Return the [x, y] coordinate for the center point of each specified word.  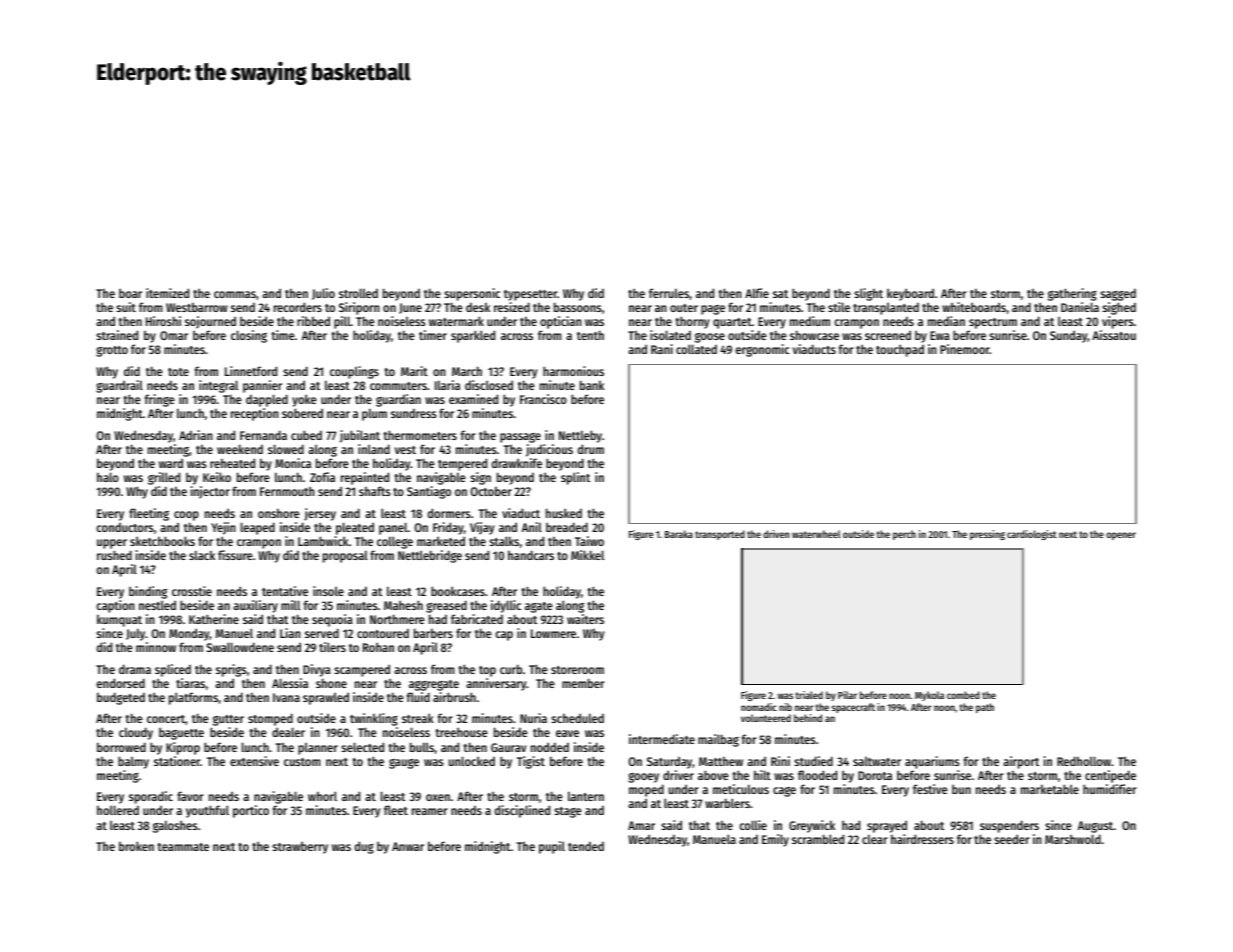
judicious [549, 450]
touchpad [900, 350]
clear [875, 839]
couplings [354, 372]
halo [108, 477]
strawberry [300, 847]
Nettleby [580, 436]
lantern [586, 796]
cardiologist [1032, 535]
